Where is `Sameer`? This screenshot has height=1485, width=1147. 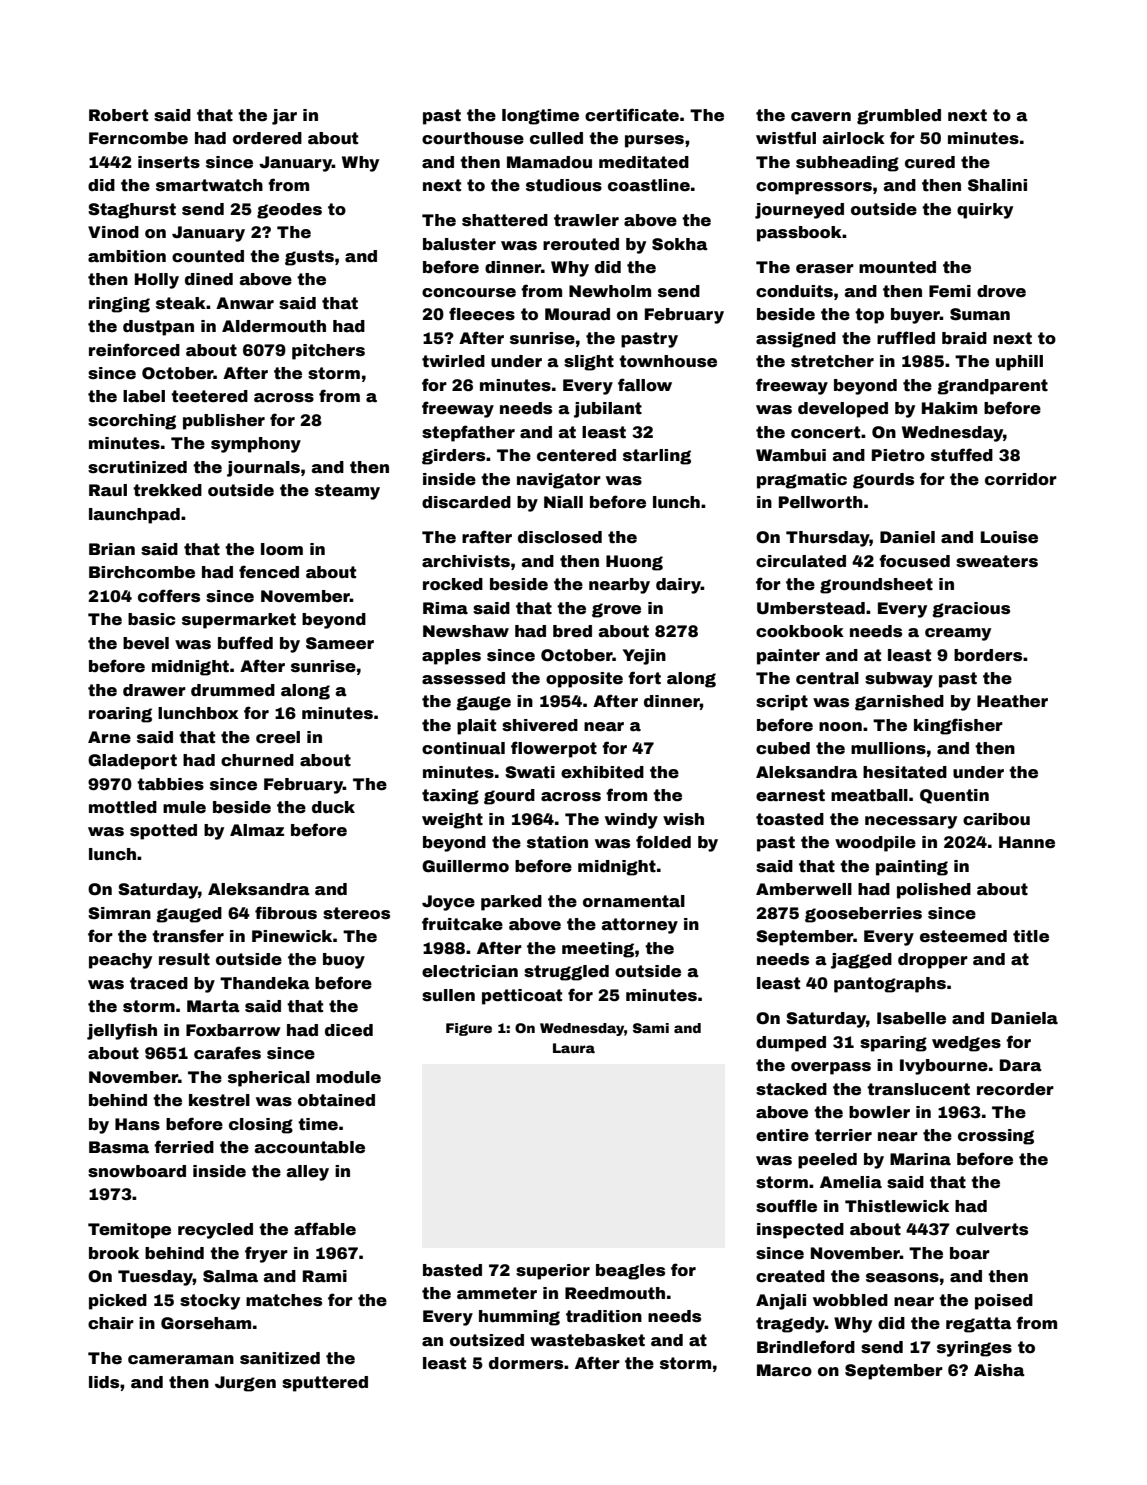
Sameer is located at coordinates (340, 643).
